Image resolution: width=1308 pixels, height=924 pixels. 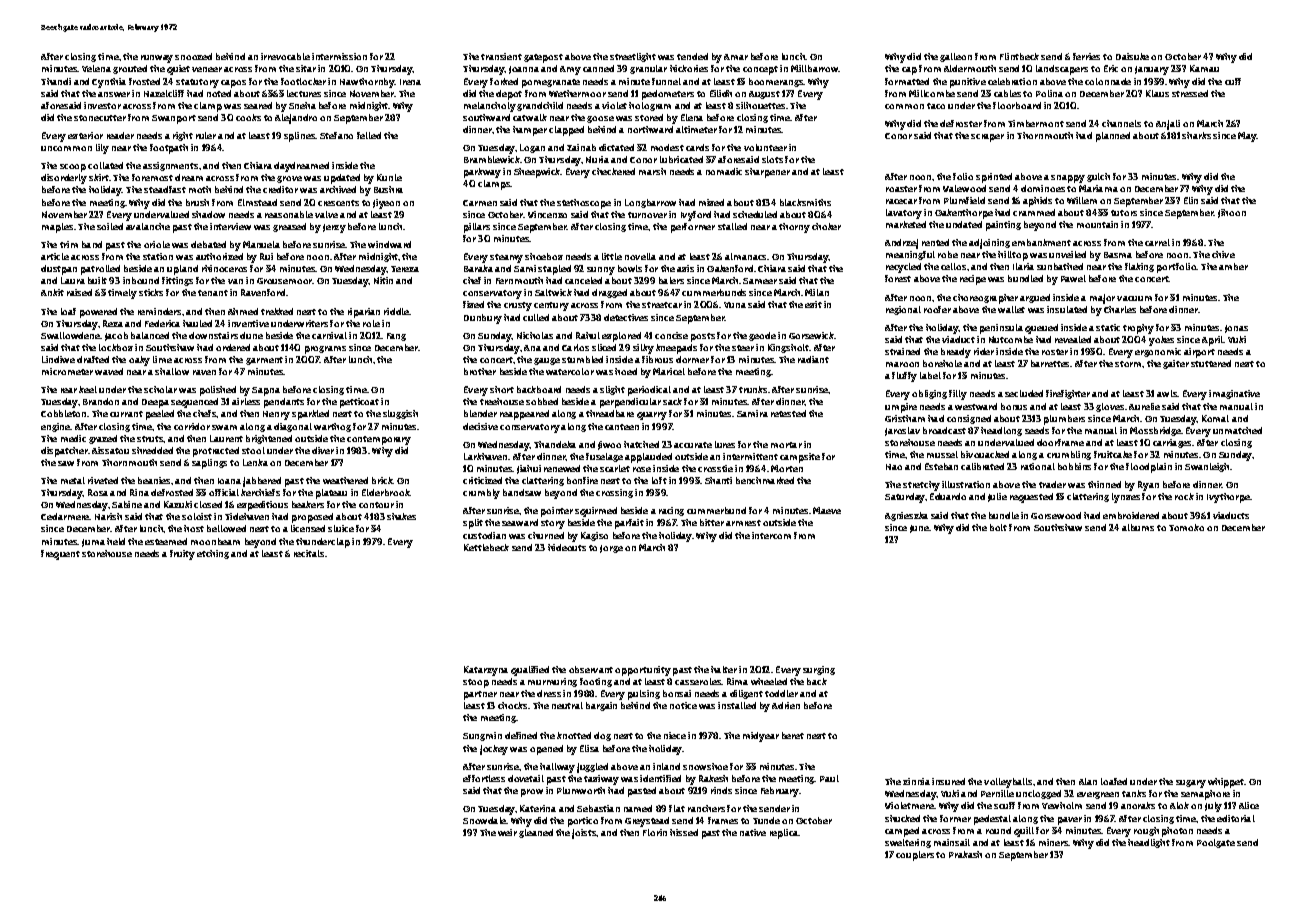 What do you see at coordinates (987, 138) in the image?
I see `scraper` at bounding box center [987, 138].
